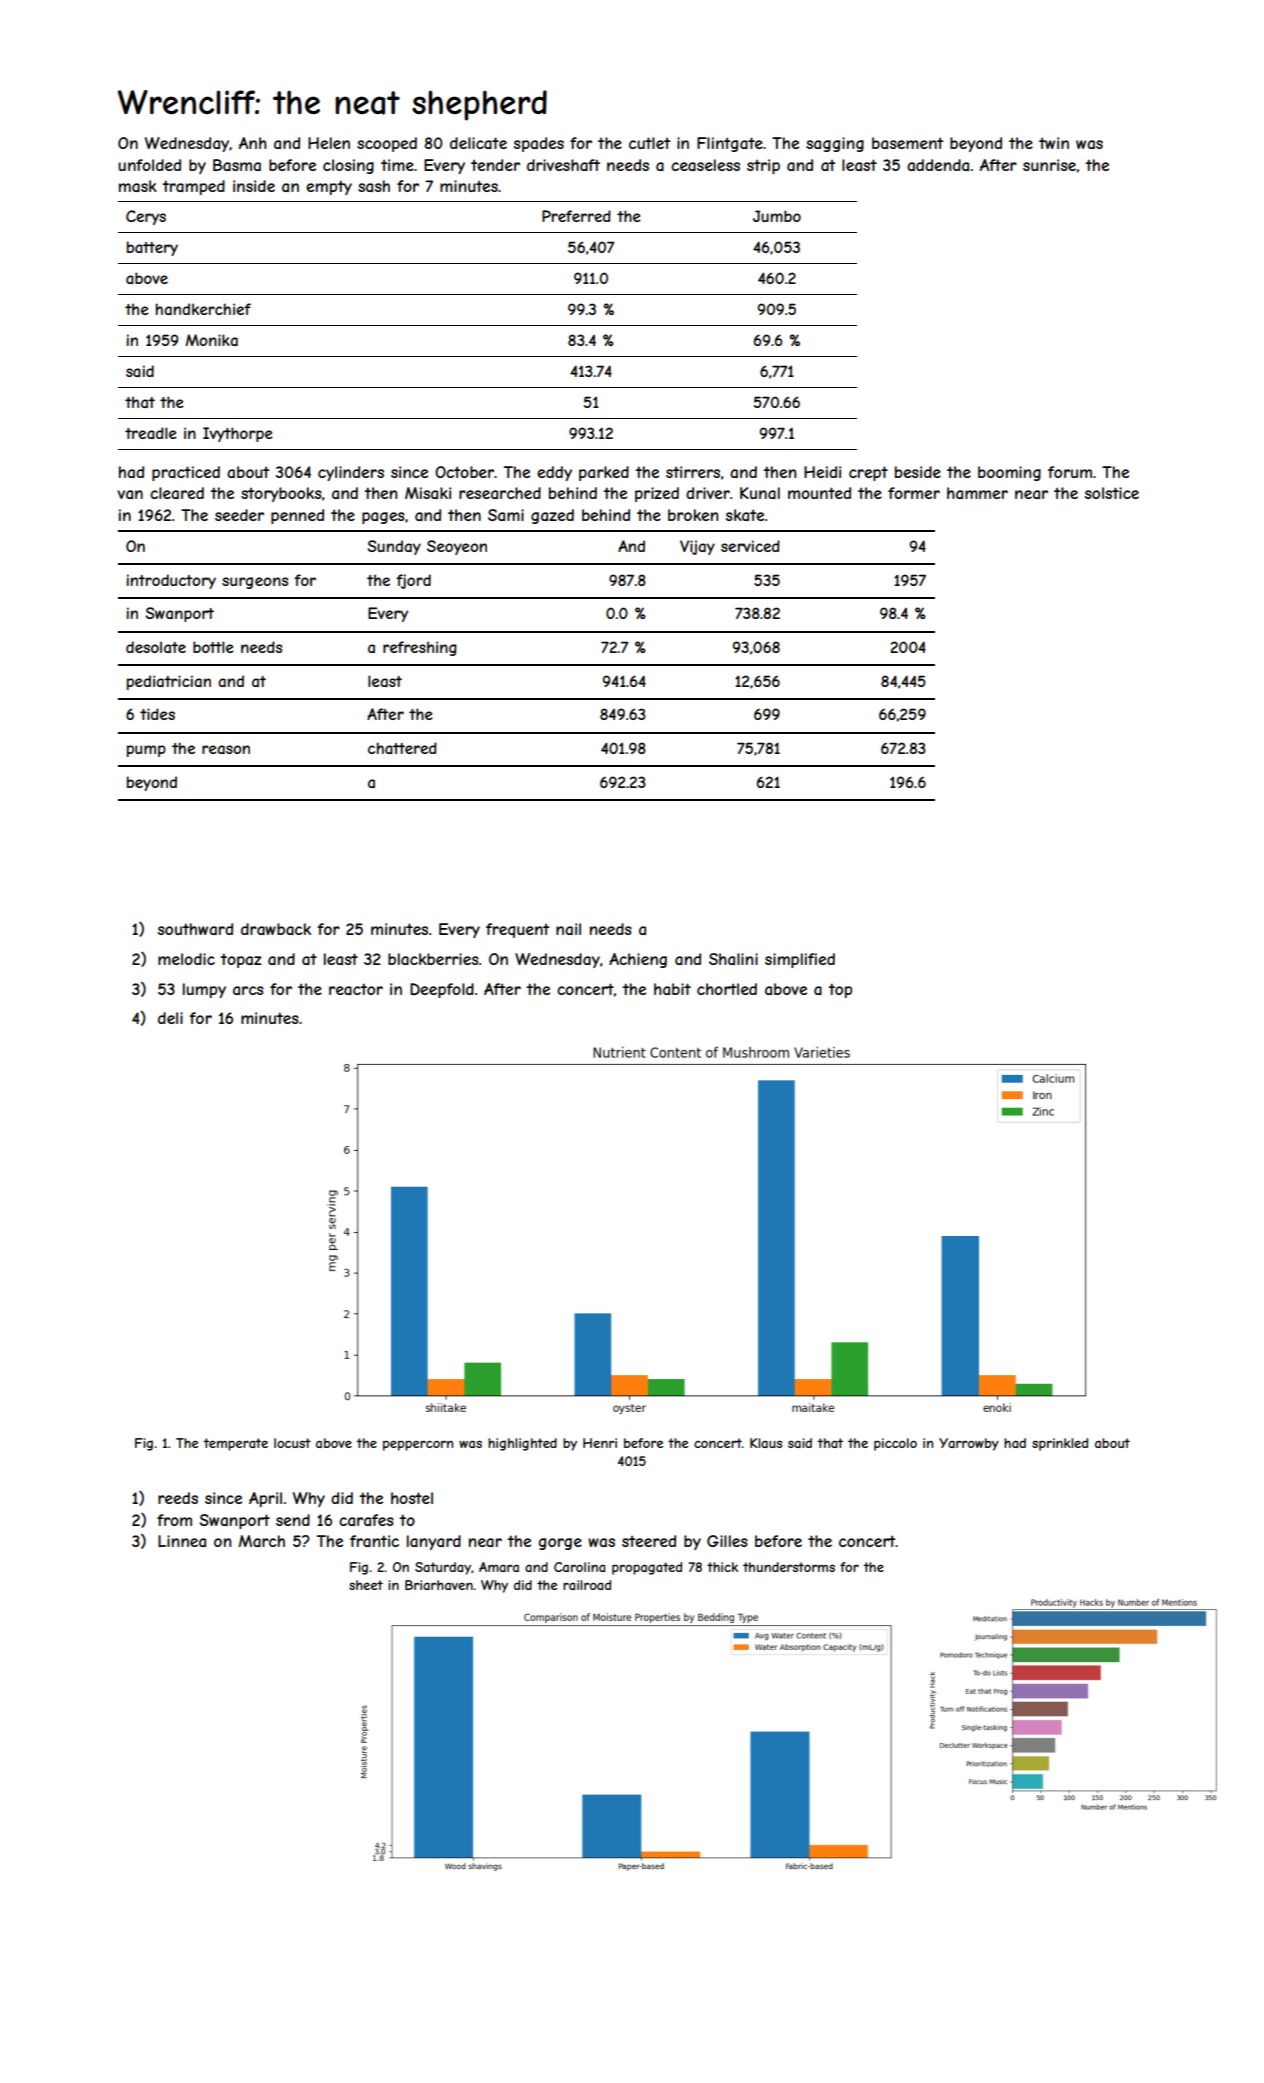 Image resolution: width=1264 pixels, height=2083 pixels. I want to click on blackberries, so click(433, 959).
